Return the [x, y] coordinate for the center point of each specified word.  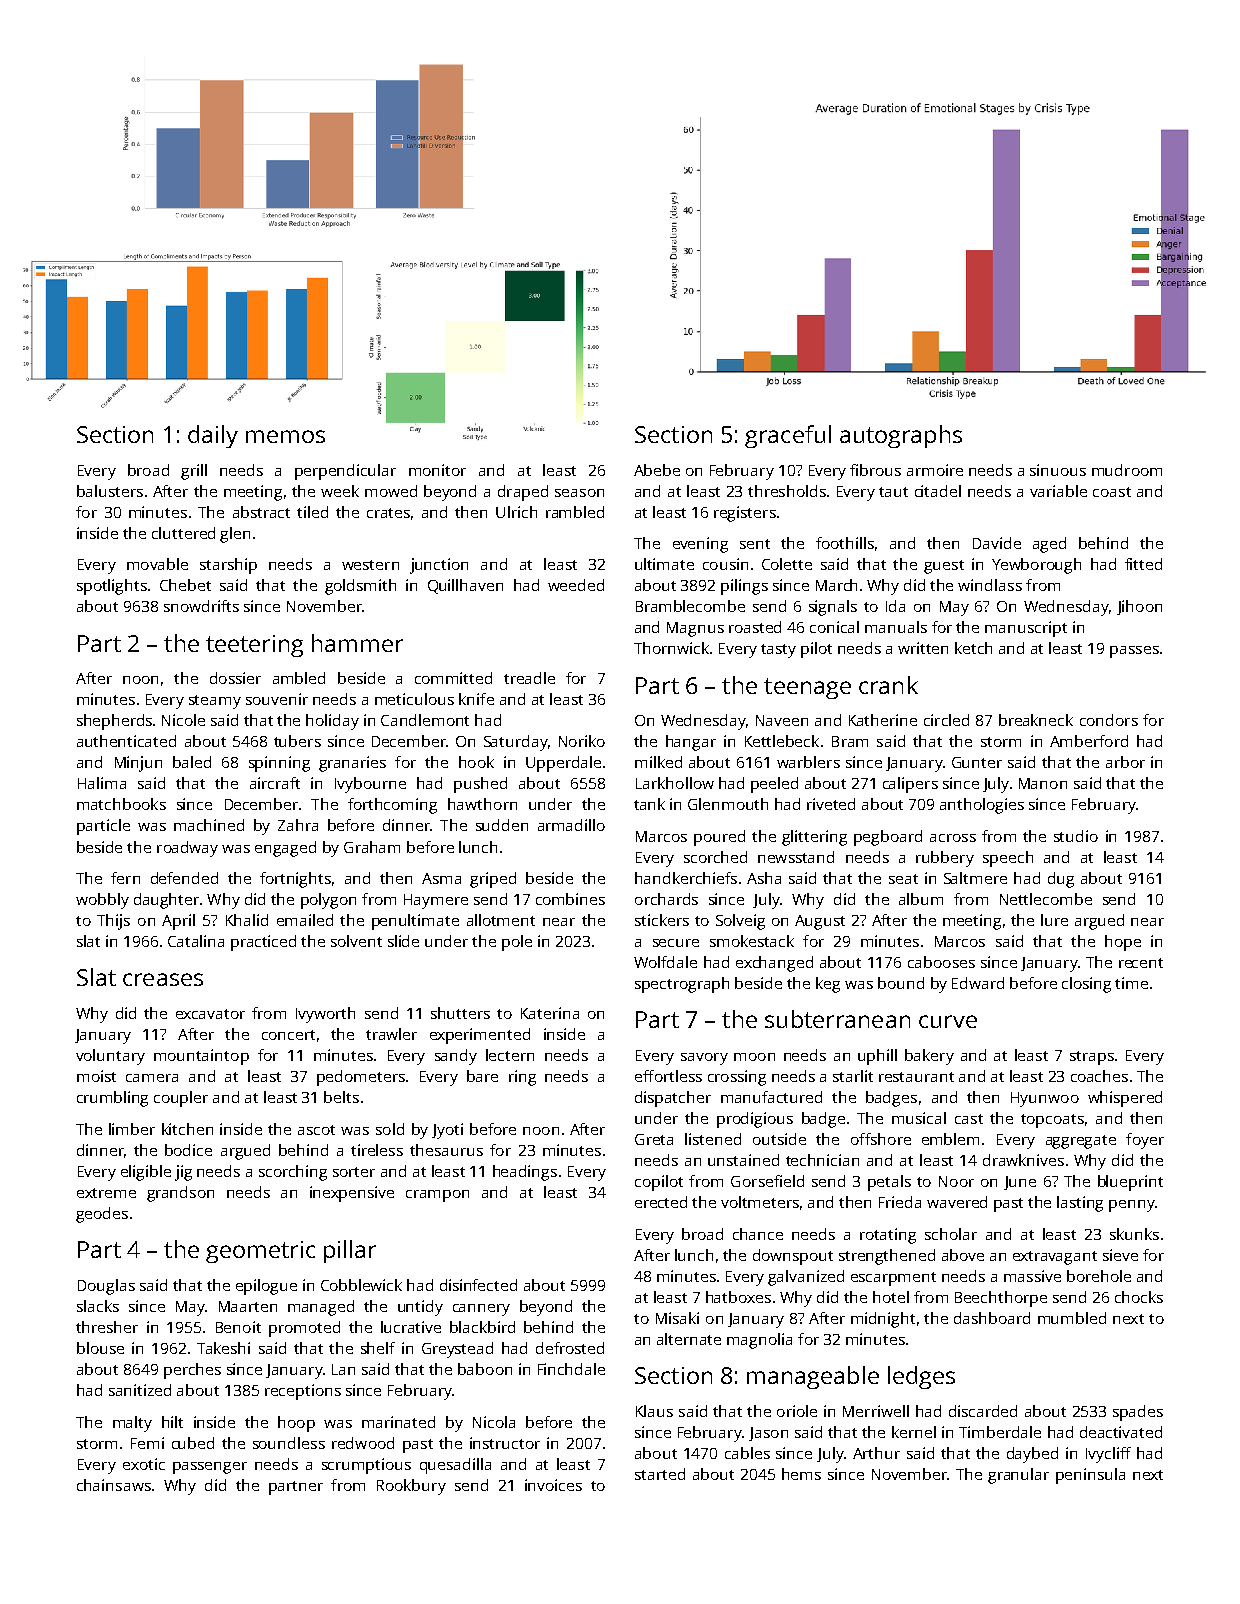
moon [754, 1057]
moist [96, 1076]
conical [834, 627]
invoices [553, 1485]
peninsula [1090, 1476]
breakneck [1036, 720]
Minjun [138, 764]
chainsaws [114, 1485]
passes [1134, 652]
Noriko [582, 741]
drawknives [1023, 1160]
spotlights [112, 587]
